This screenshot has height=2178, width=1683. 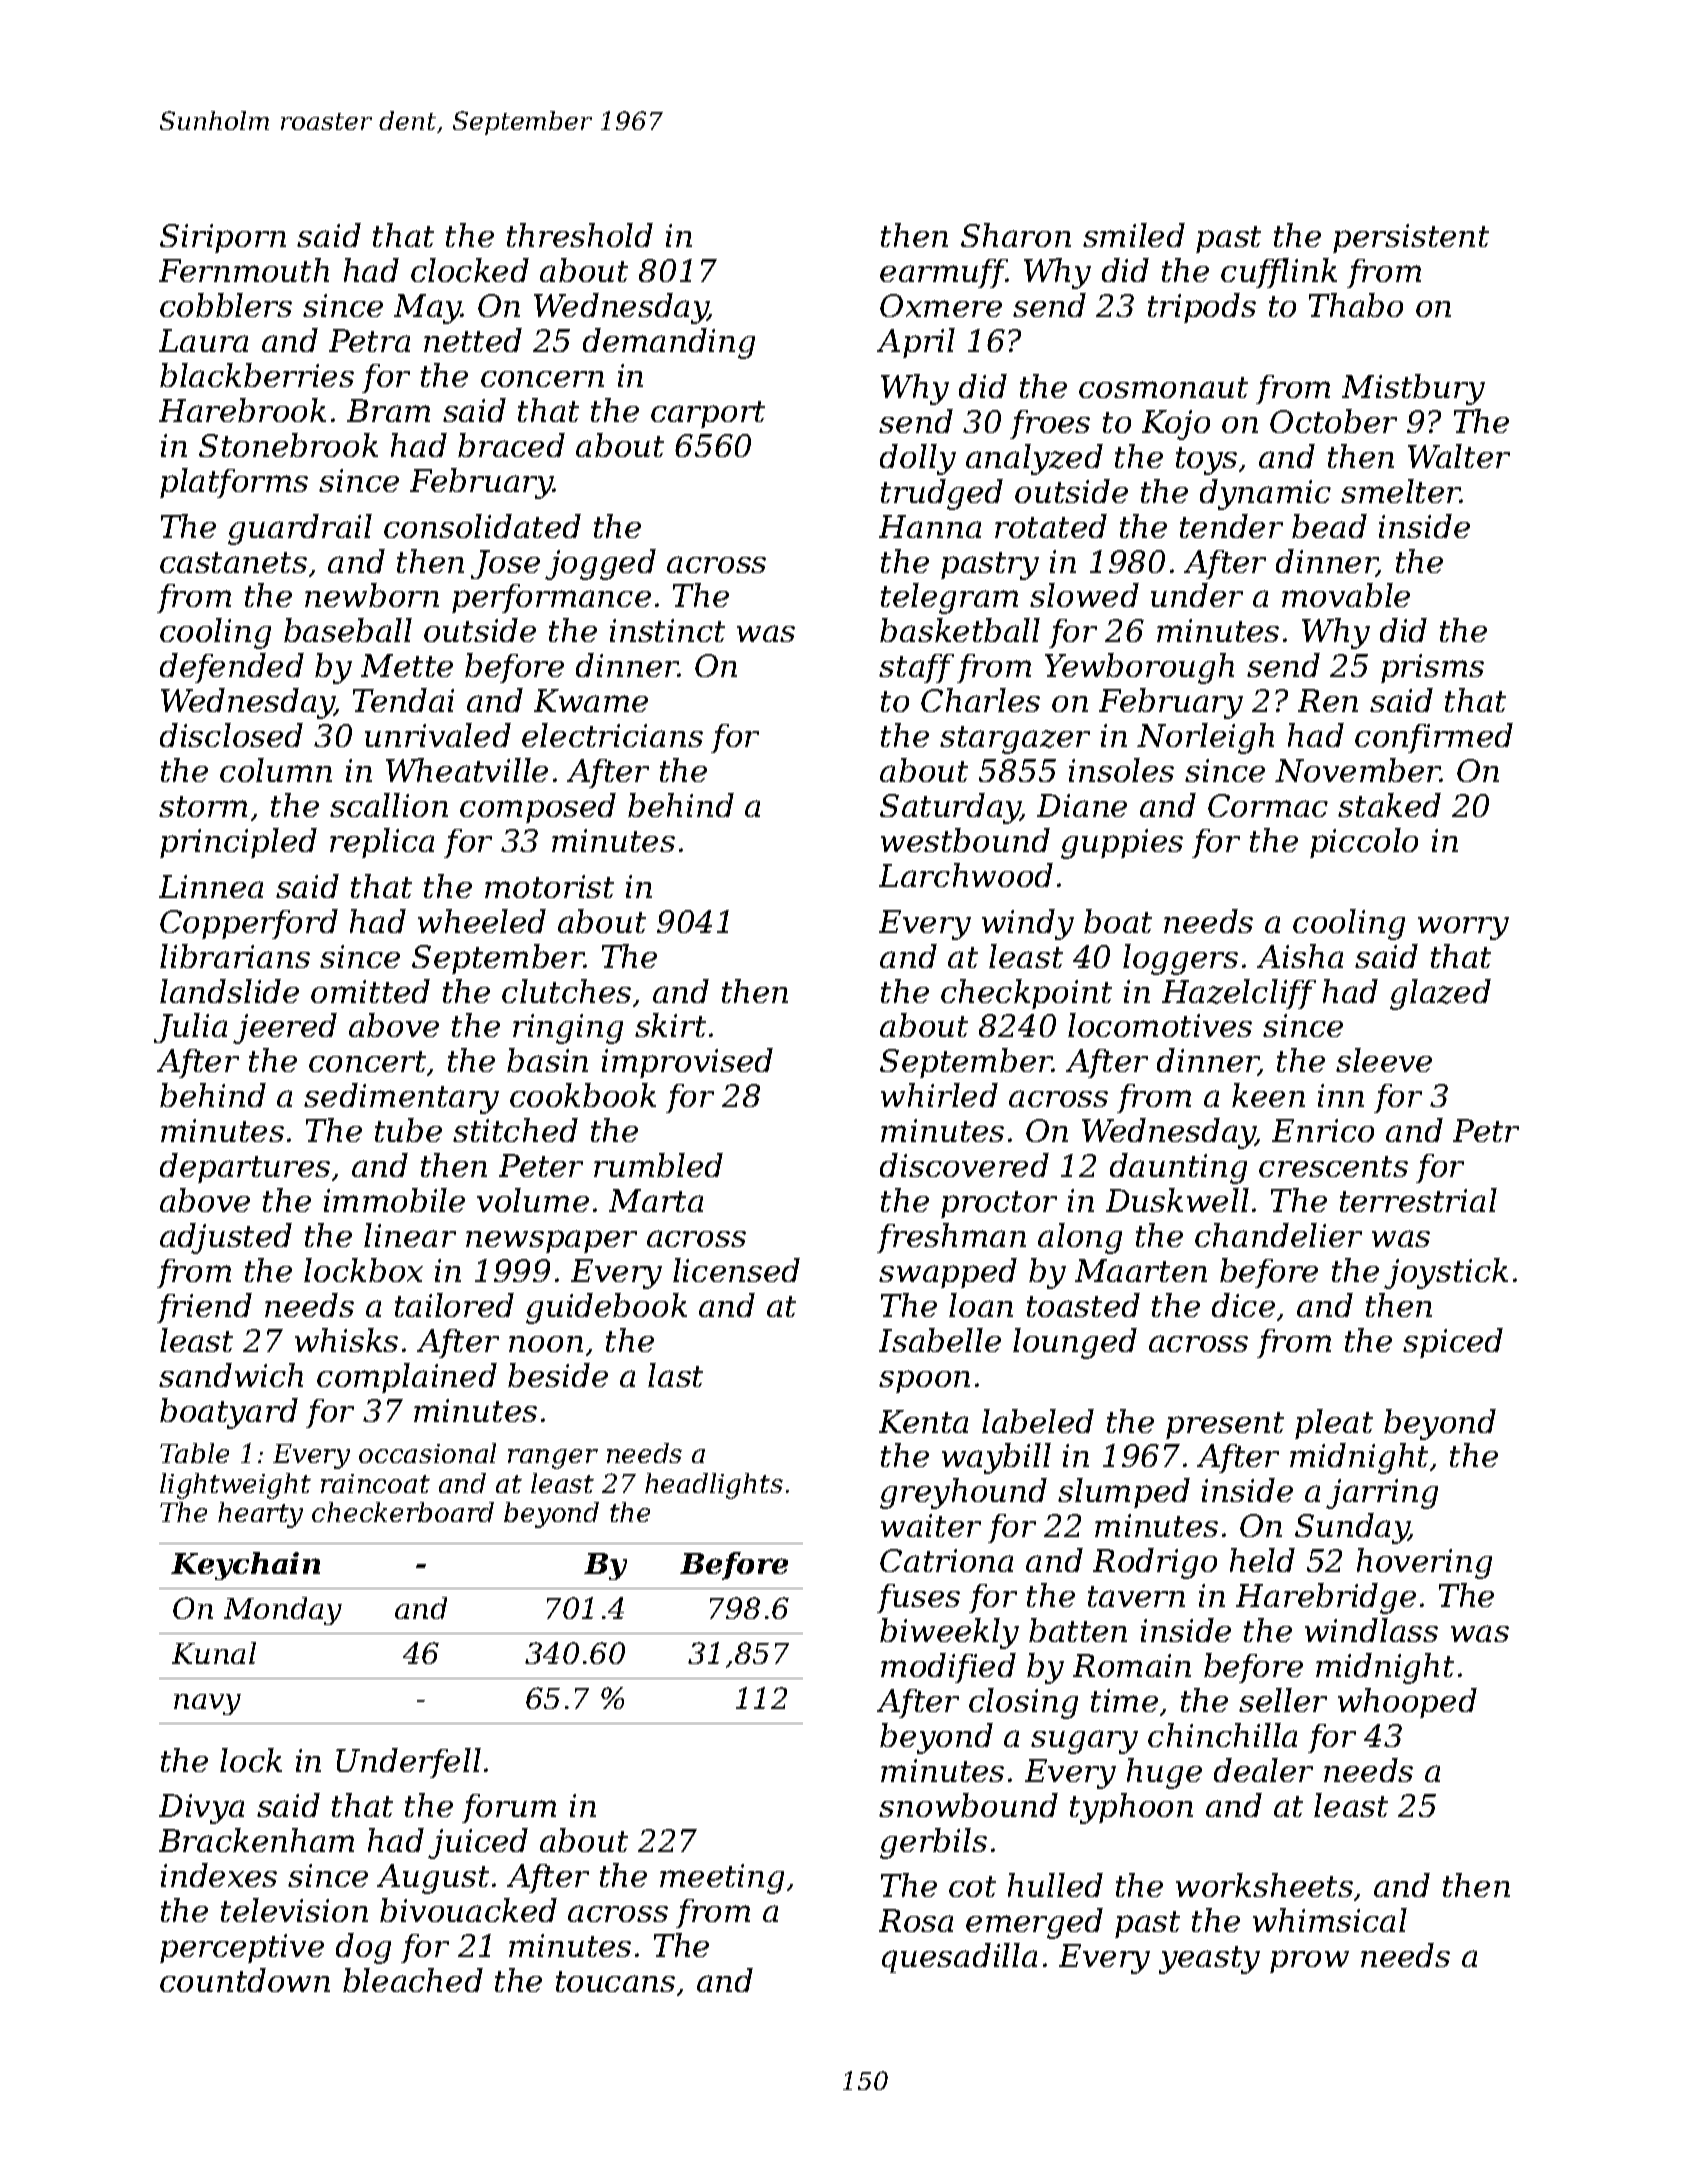 What do you see at coordinates (1034, 1923) in the screenshot?
I see `emerged` at bounding box center [1034, 1923].
